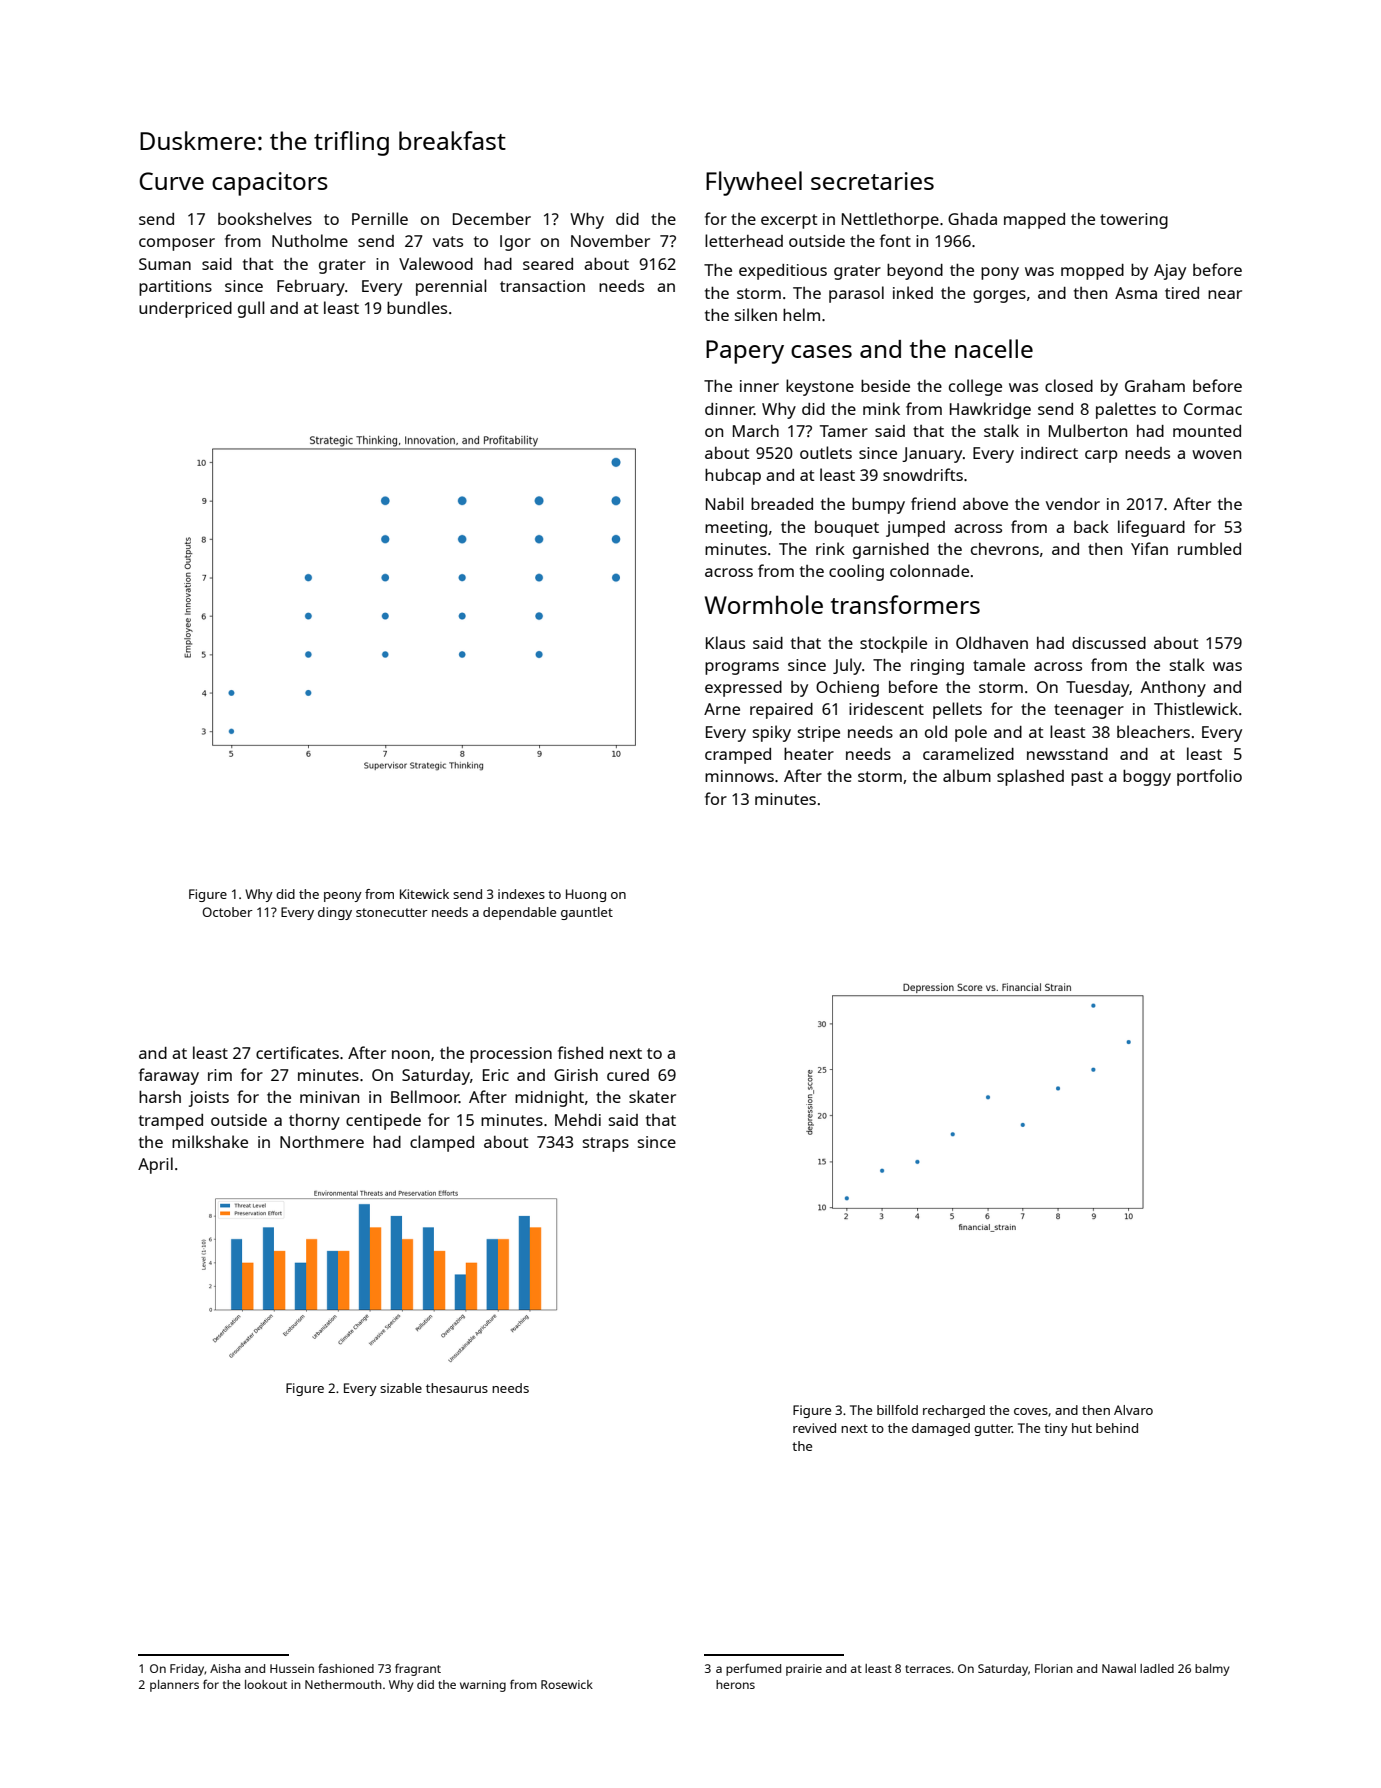 The height and width of the page is (1788, 1381). Describe the element at coordinates (266, 1684) in the page. I see `lookout` at that location.
